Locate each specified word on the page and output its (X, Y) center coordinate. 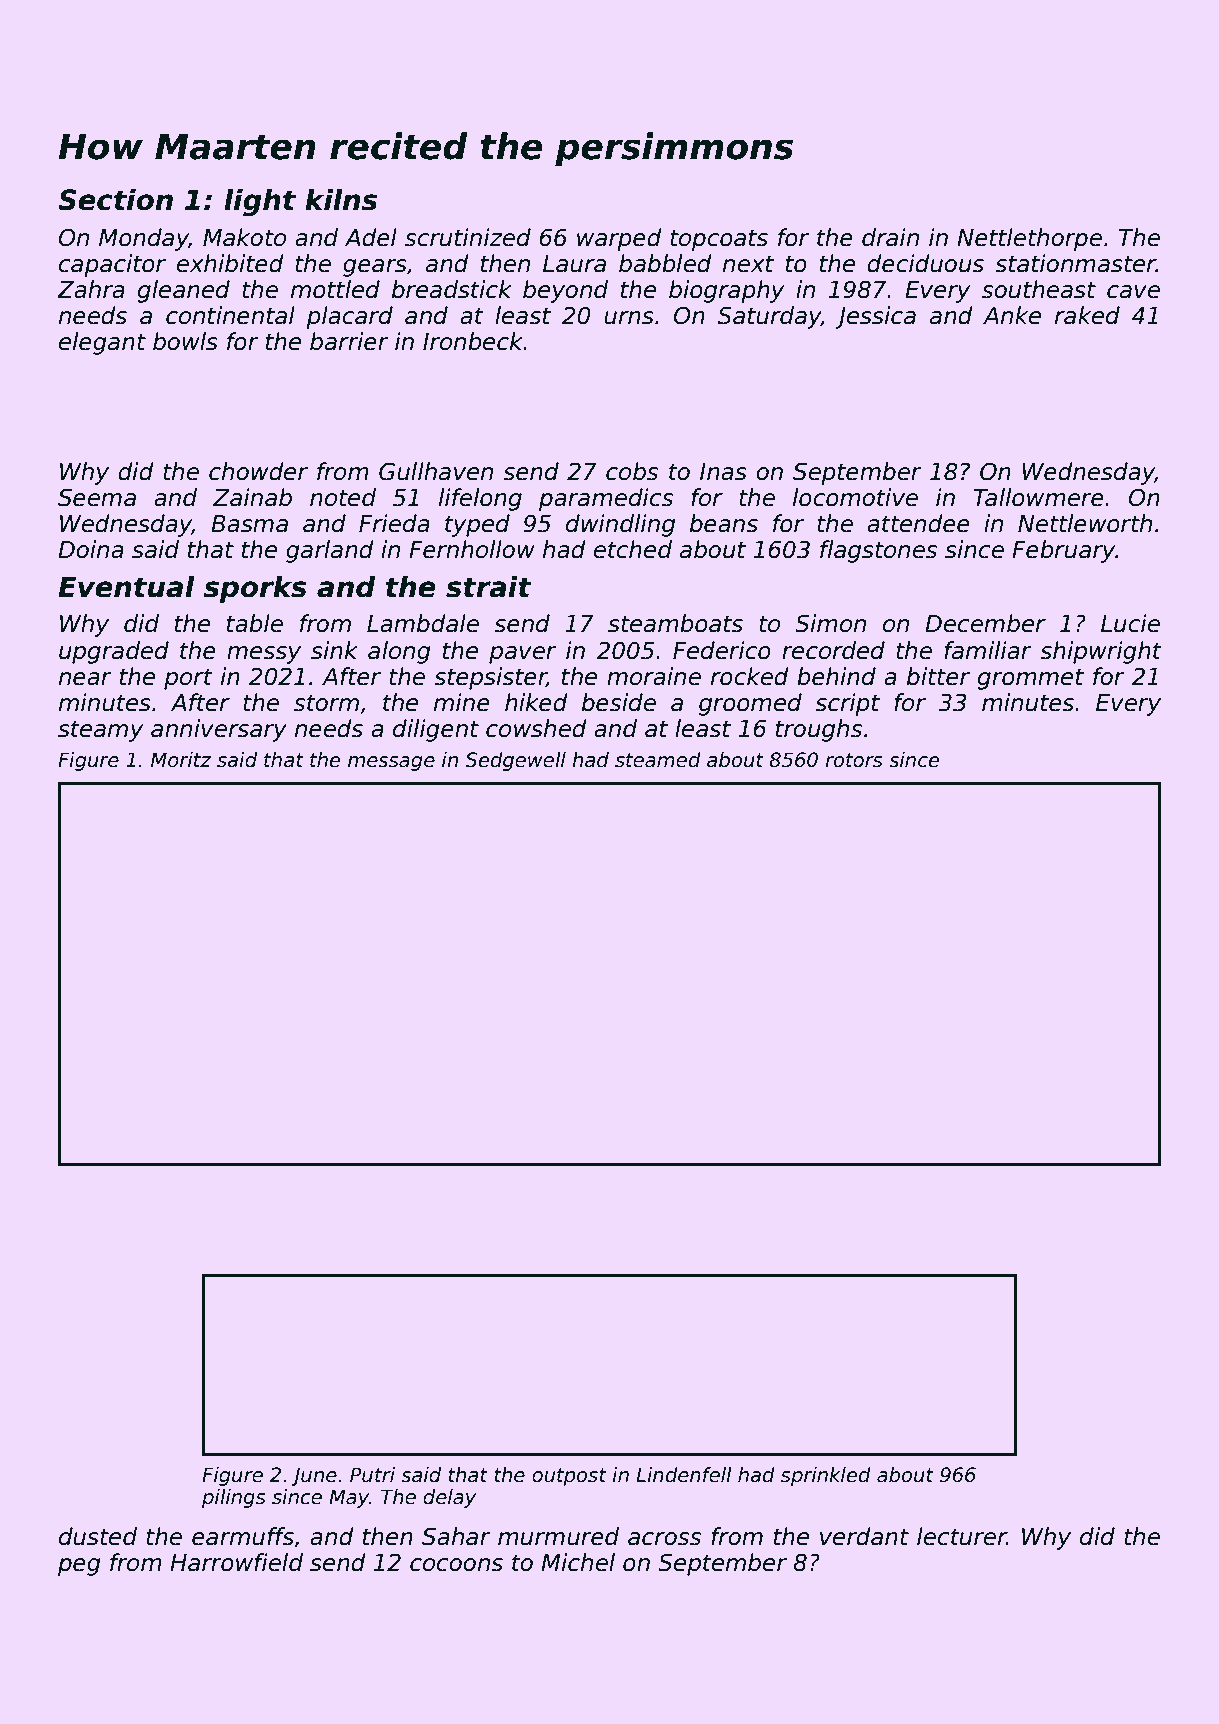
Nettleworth (1085, 523)
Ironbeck (473, 341)
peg (79, 1567)
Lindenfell (684, 1475)
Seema (97, 497)
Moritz (181, 760)
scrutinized (468, 237)
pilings (234, 1498)
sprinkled (826, 1476)
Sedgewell (515, 761)
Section (115, 200)
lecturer (962, 1536)
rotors (854, 760)
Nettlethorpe (1029, 239)
